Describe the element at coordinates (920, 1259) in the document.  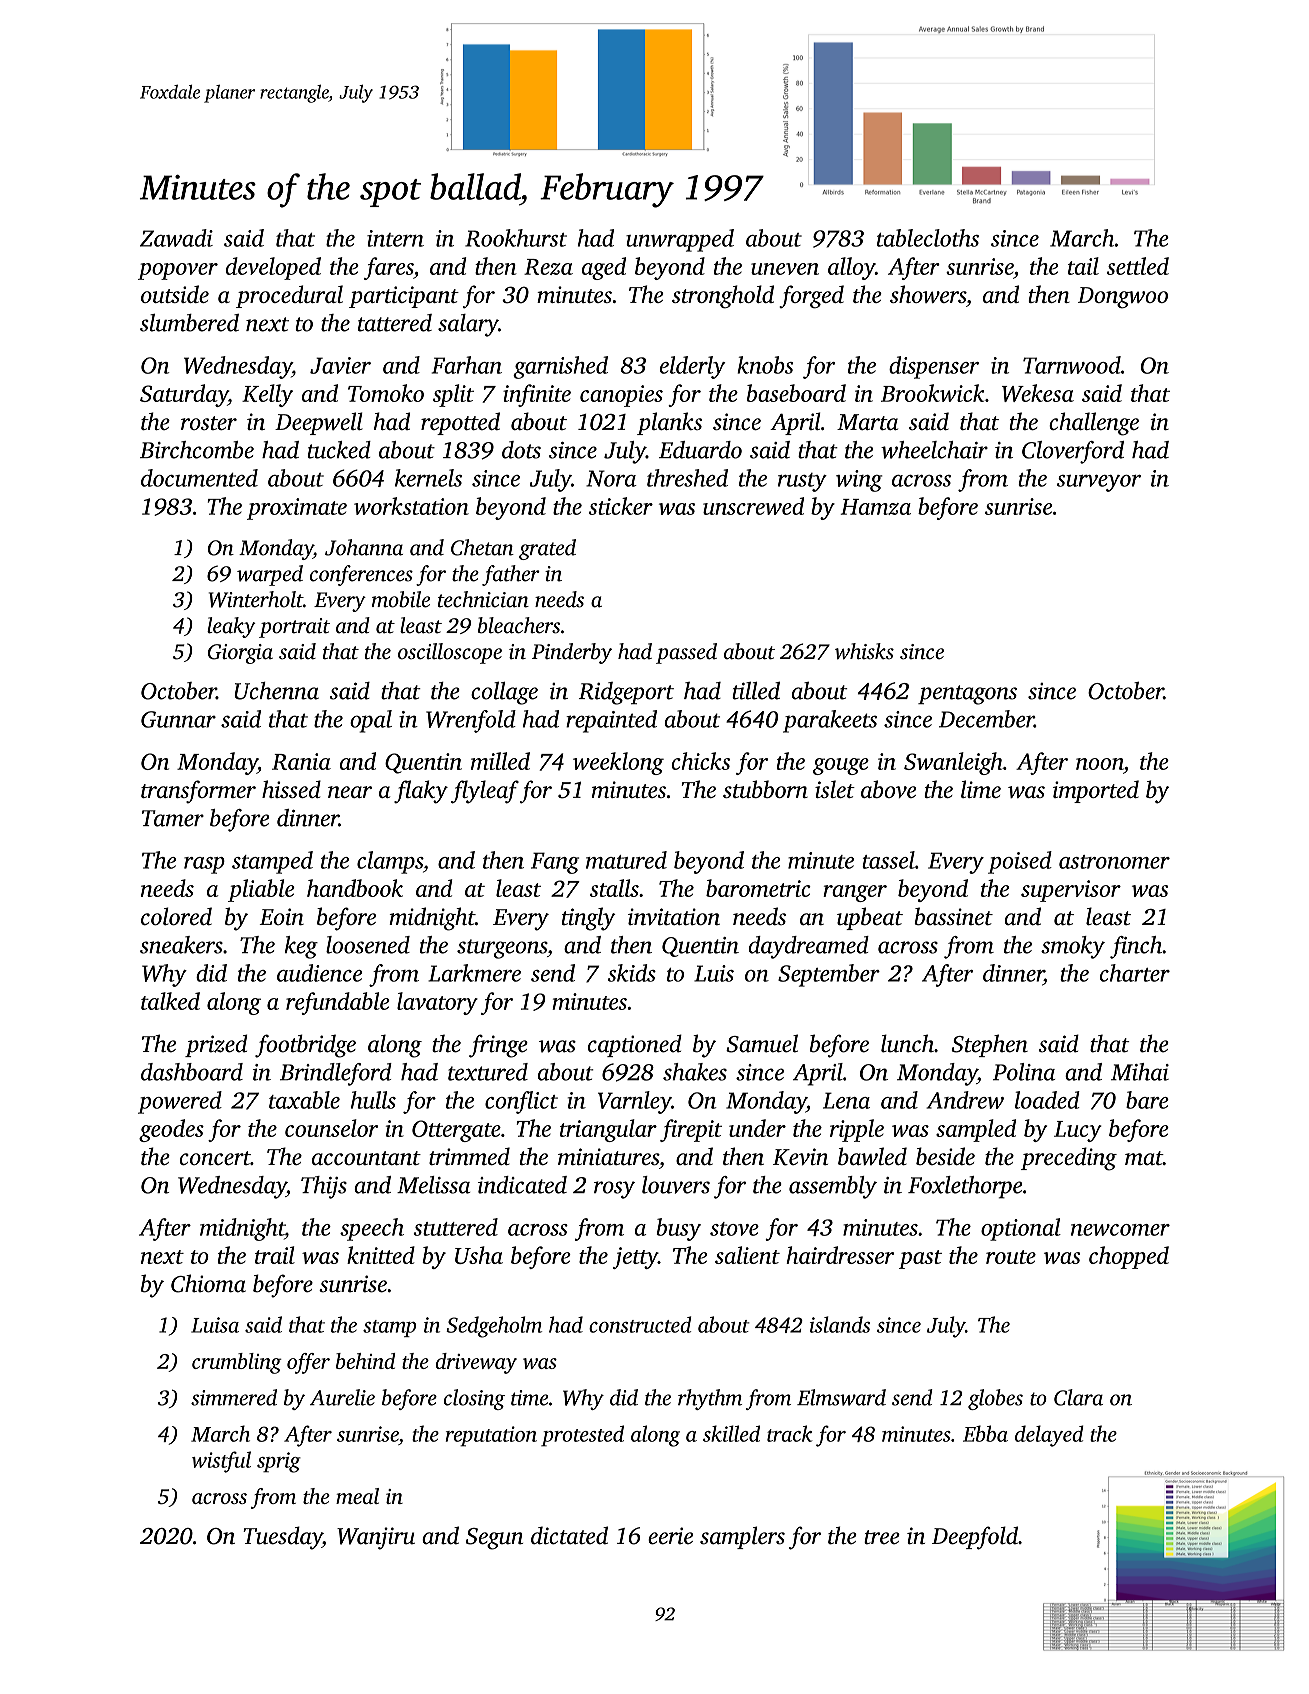
I see `past` at that location.
